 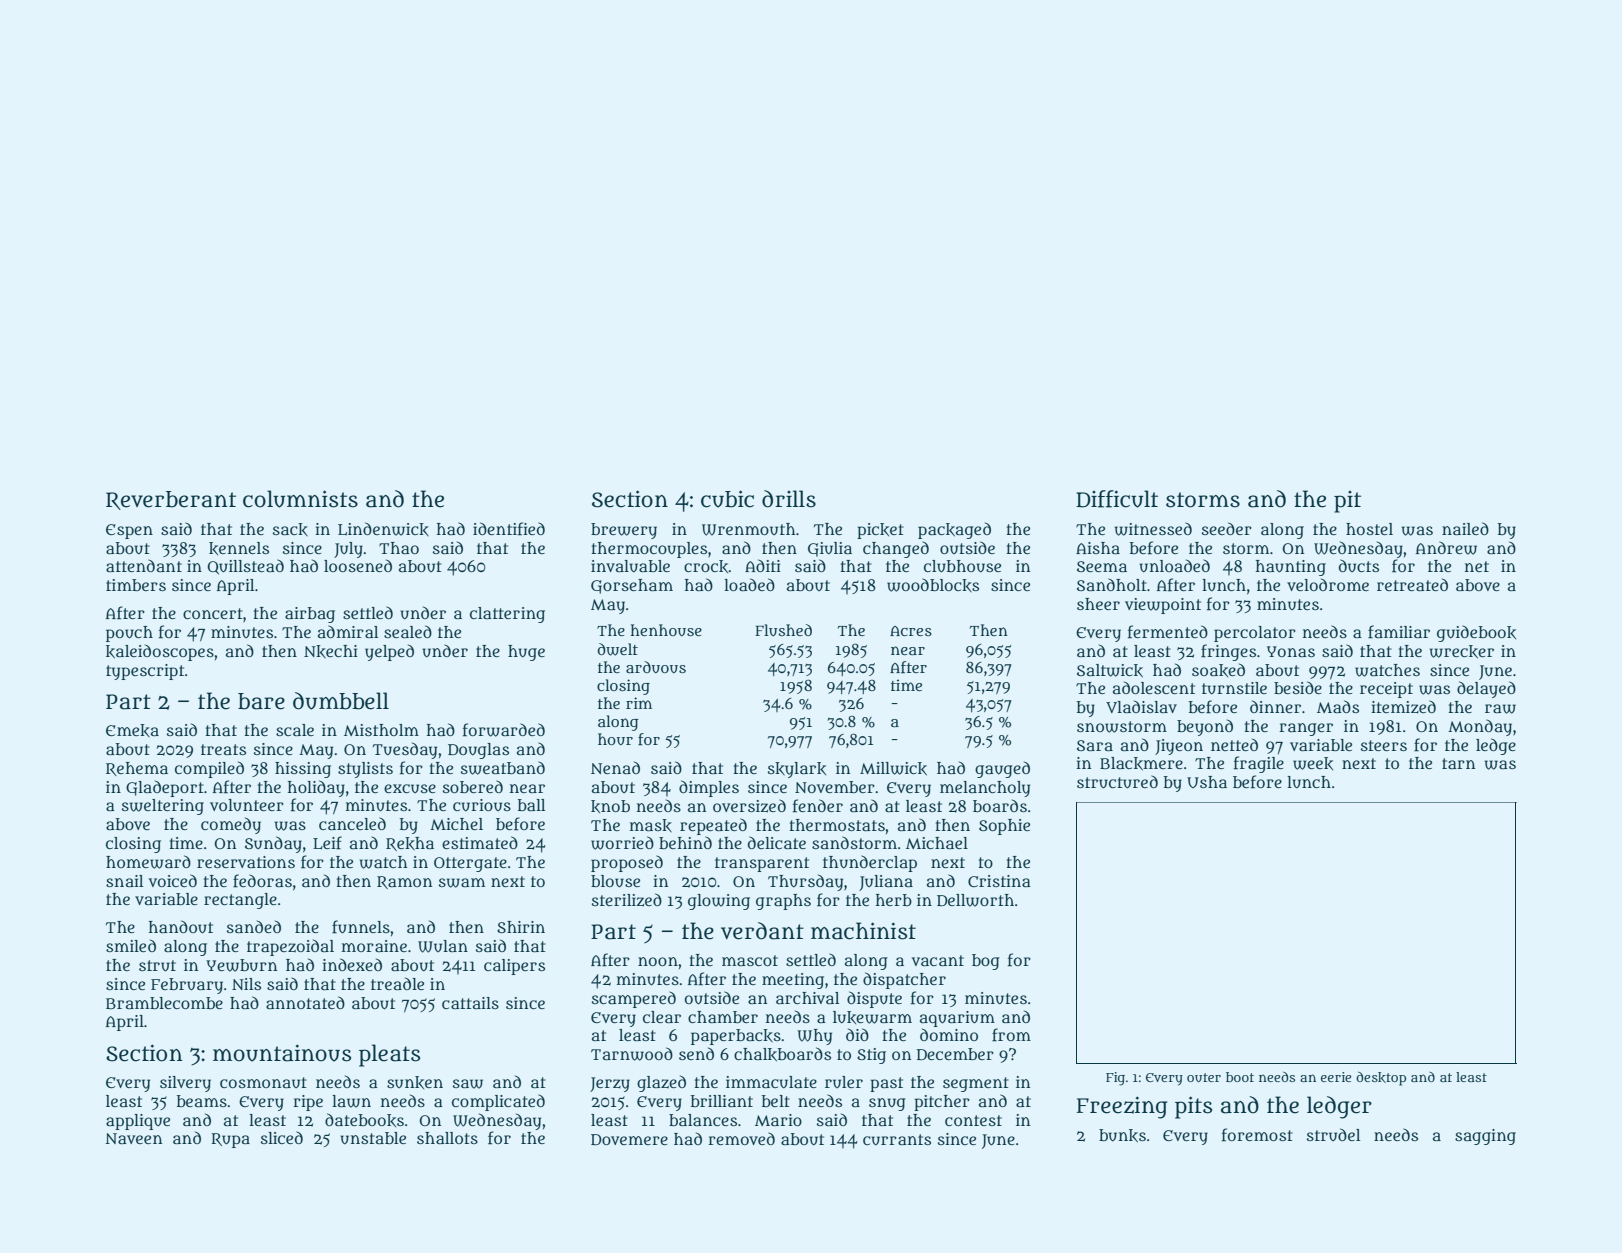 I want to click on desktop, so click(x=1381, y=1079).
